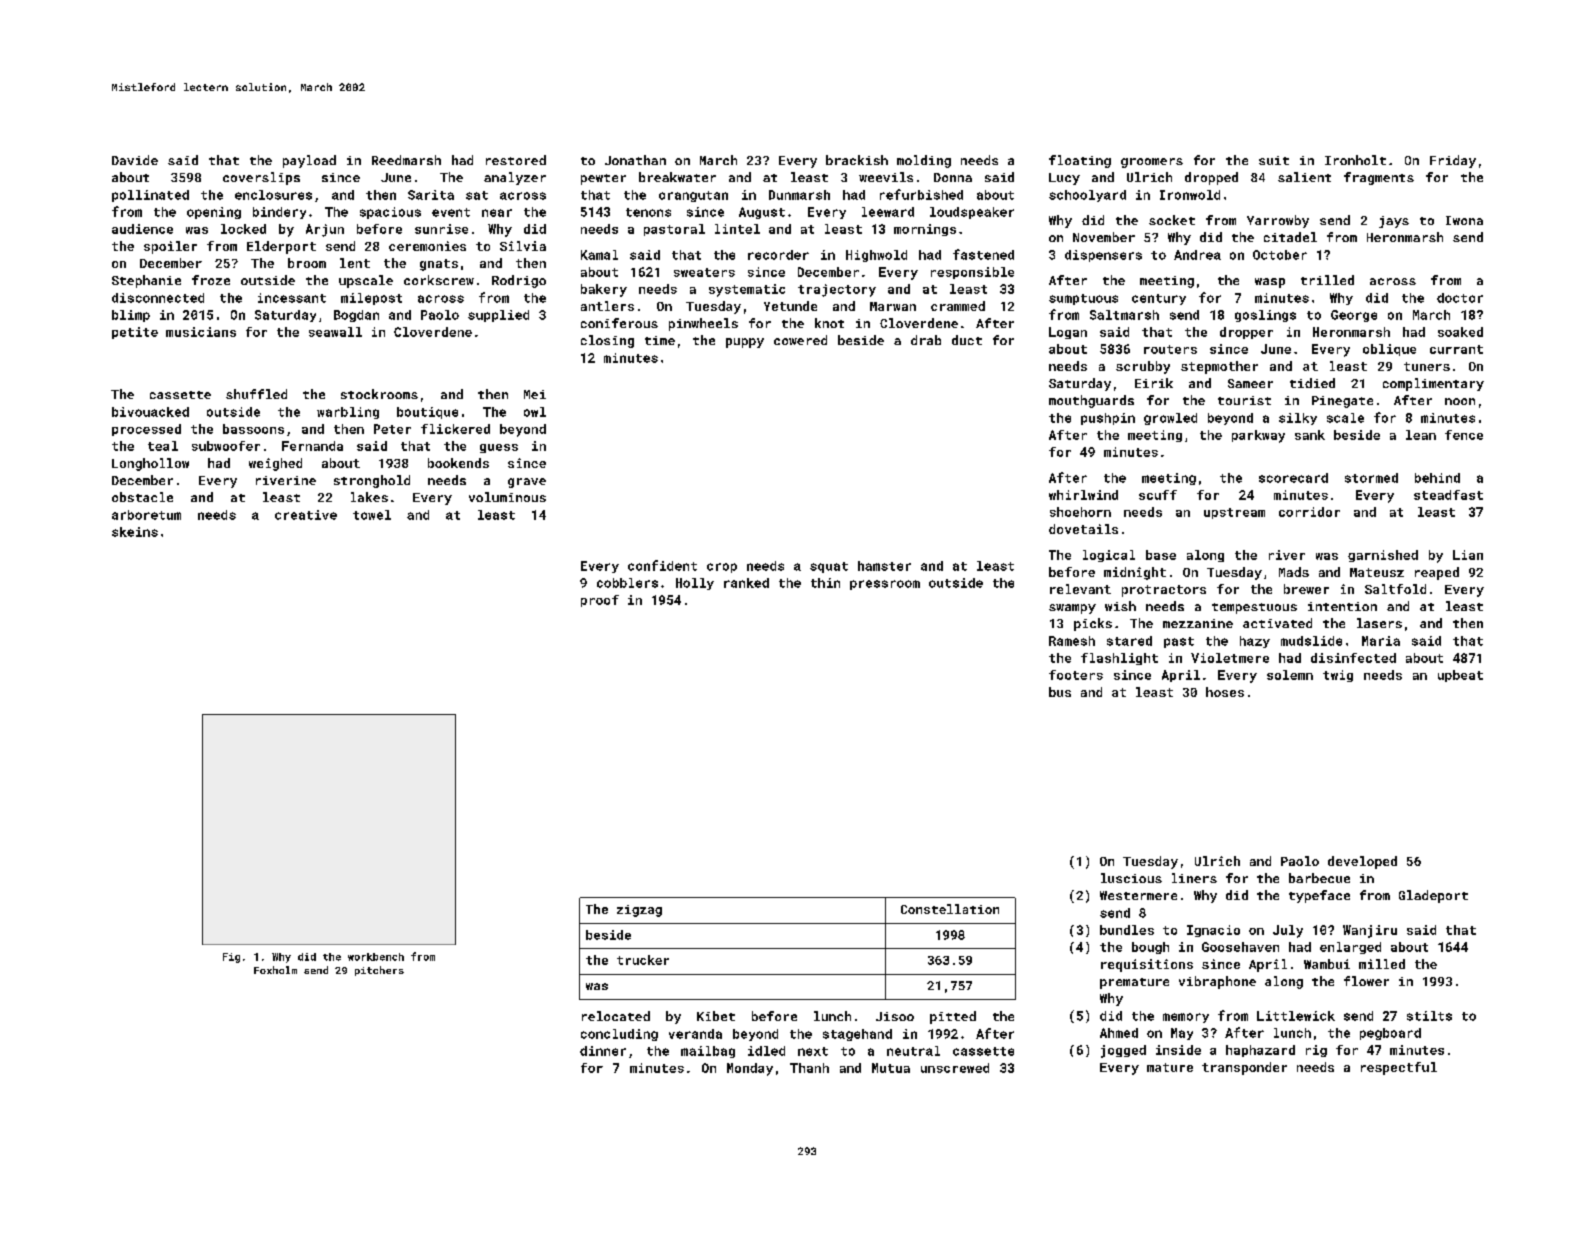 The height and width of the page is (1233, 1595). Describe the element at coordinates (1460, 676) in the page. I see `upbeat` at that location.
